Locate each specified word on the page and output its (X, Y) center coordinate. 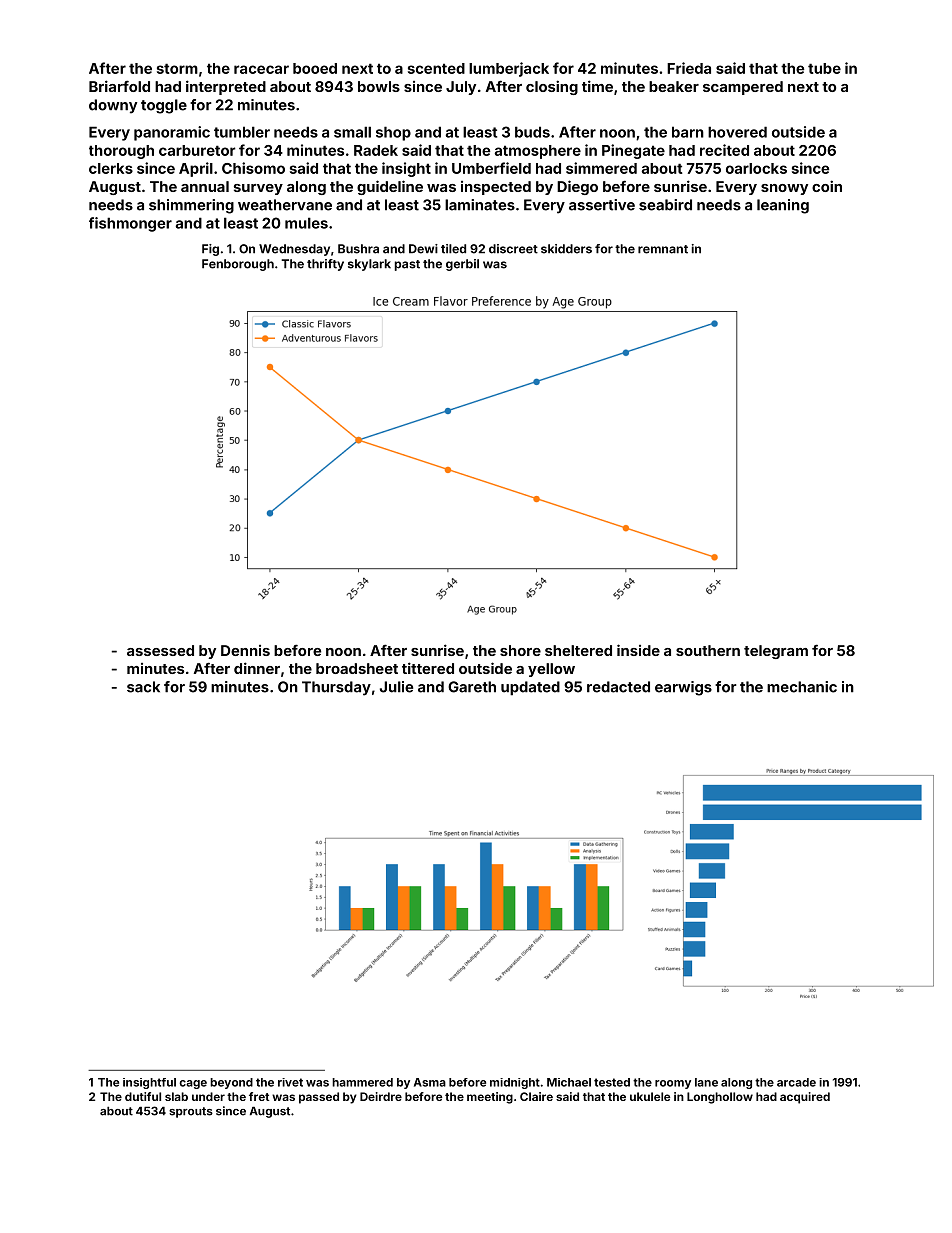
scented (436, 68)
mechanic (802, 687)
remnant (663, 249)
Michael (569, 1082)
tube (824, 68)
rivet (290, 1082)
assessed (160, 650)
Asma (430, 1082)
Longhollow (720, 1098)
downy (113, 106)
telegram (776, 652)
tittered (428, 668)
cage (193, 1084)
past (407, 265)
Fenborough (238, 265)
